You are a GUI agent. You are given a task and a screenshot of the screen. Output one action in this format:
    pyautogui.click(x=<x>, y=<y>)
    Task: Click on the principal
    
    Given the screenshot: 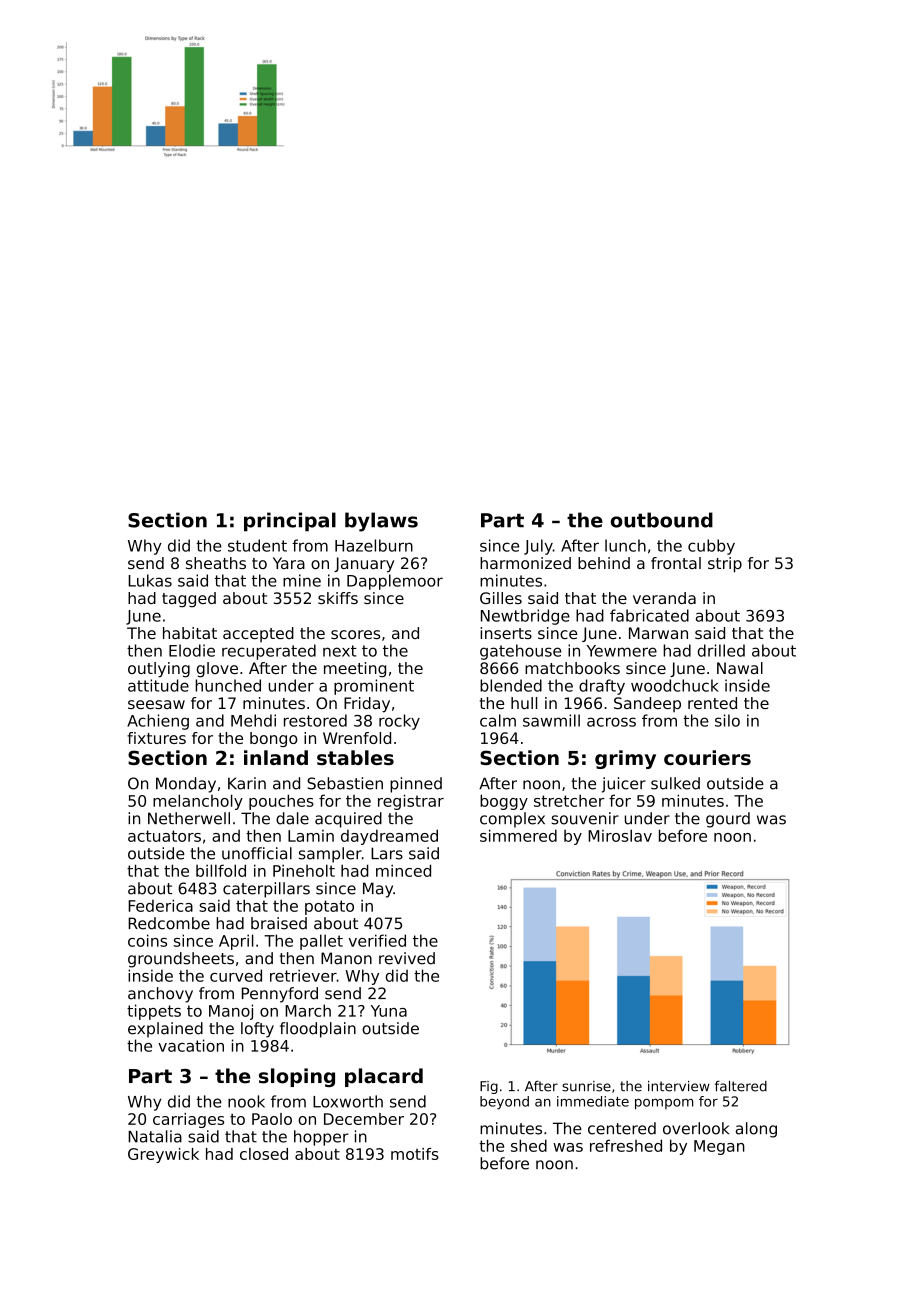 What is the action you would take?
    pyautogui.click(x=290, y=522)
